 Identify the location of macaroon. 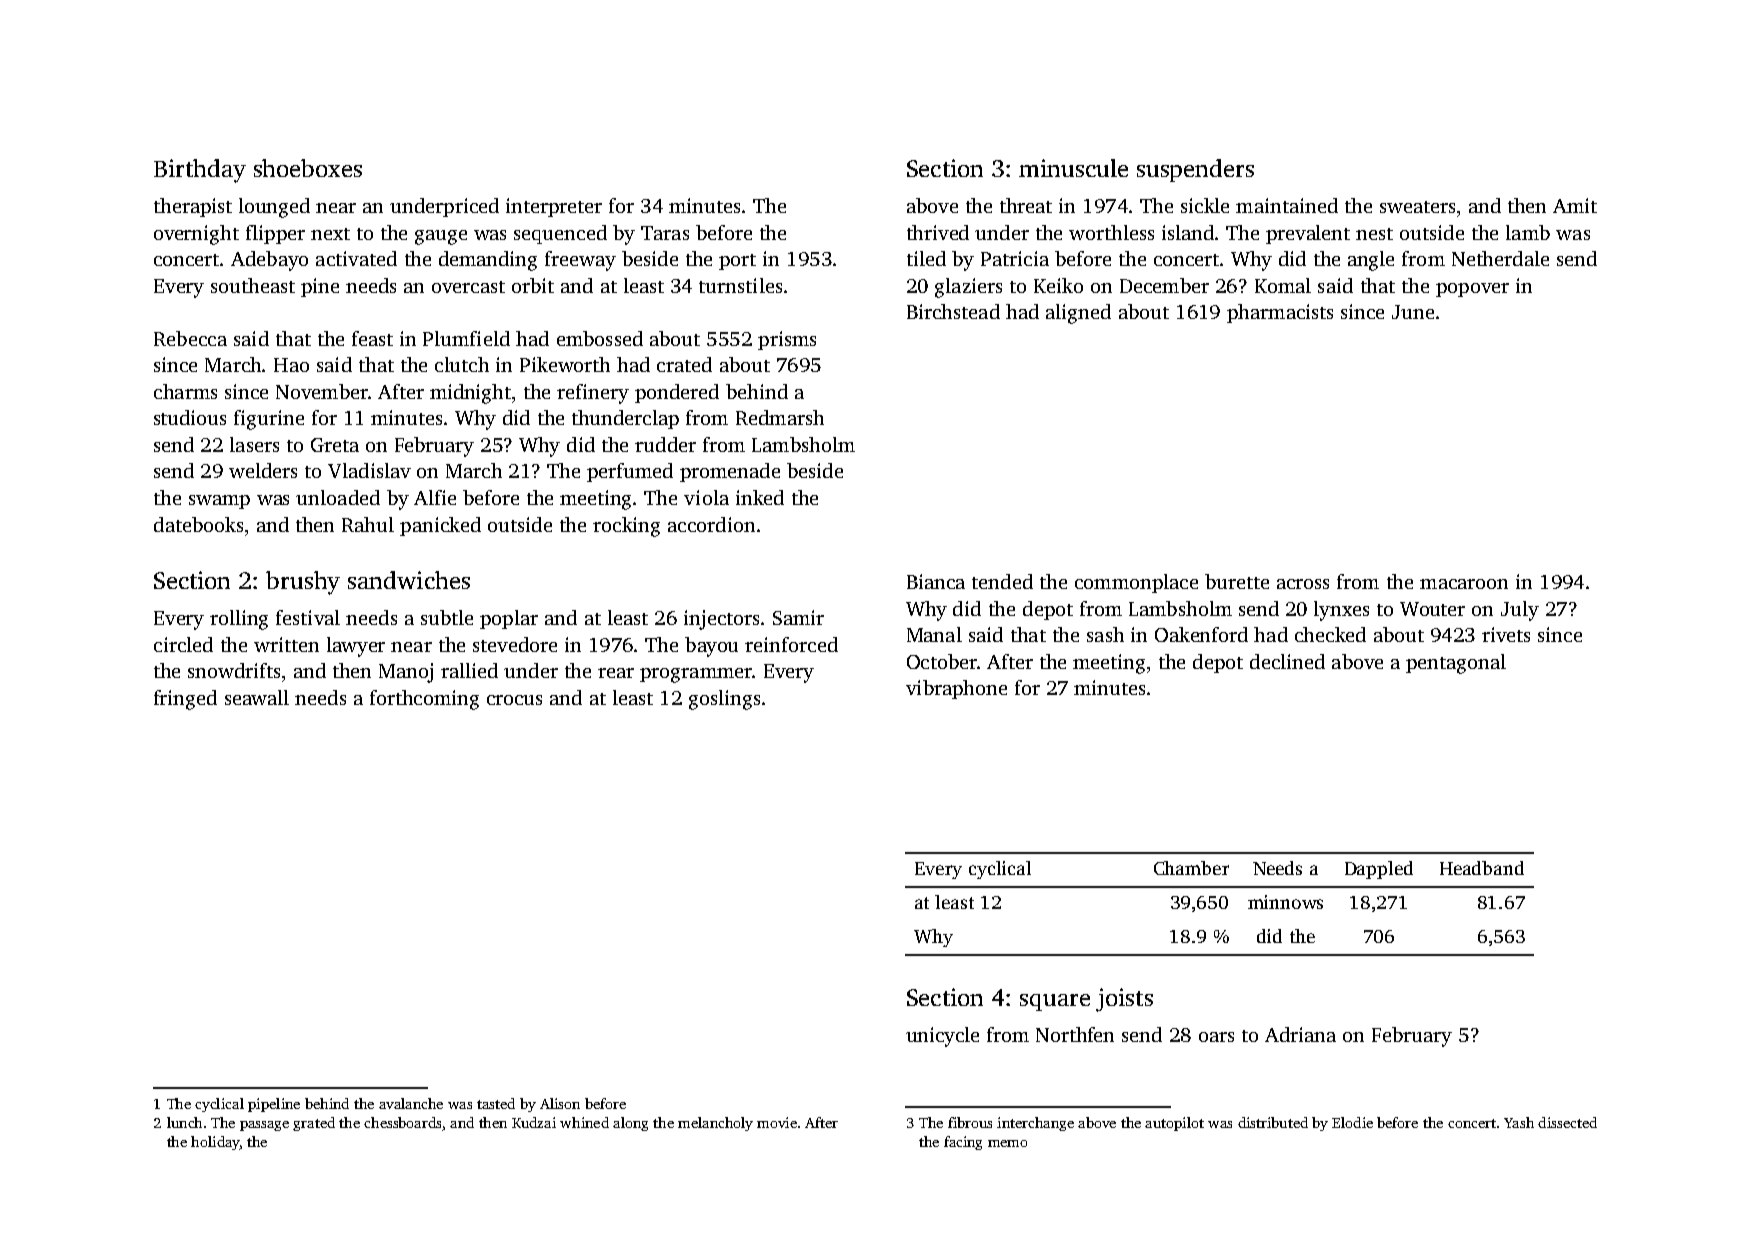
(1464, 584).
